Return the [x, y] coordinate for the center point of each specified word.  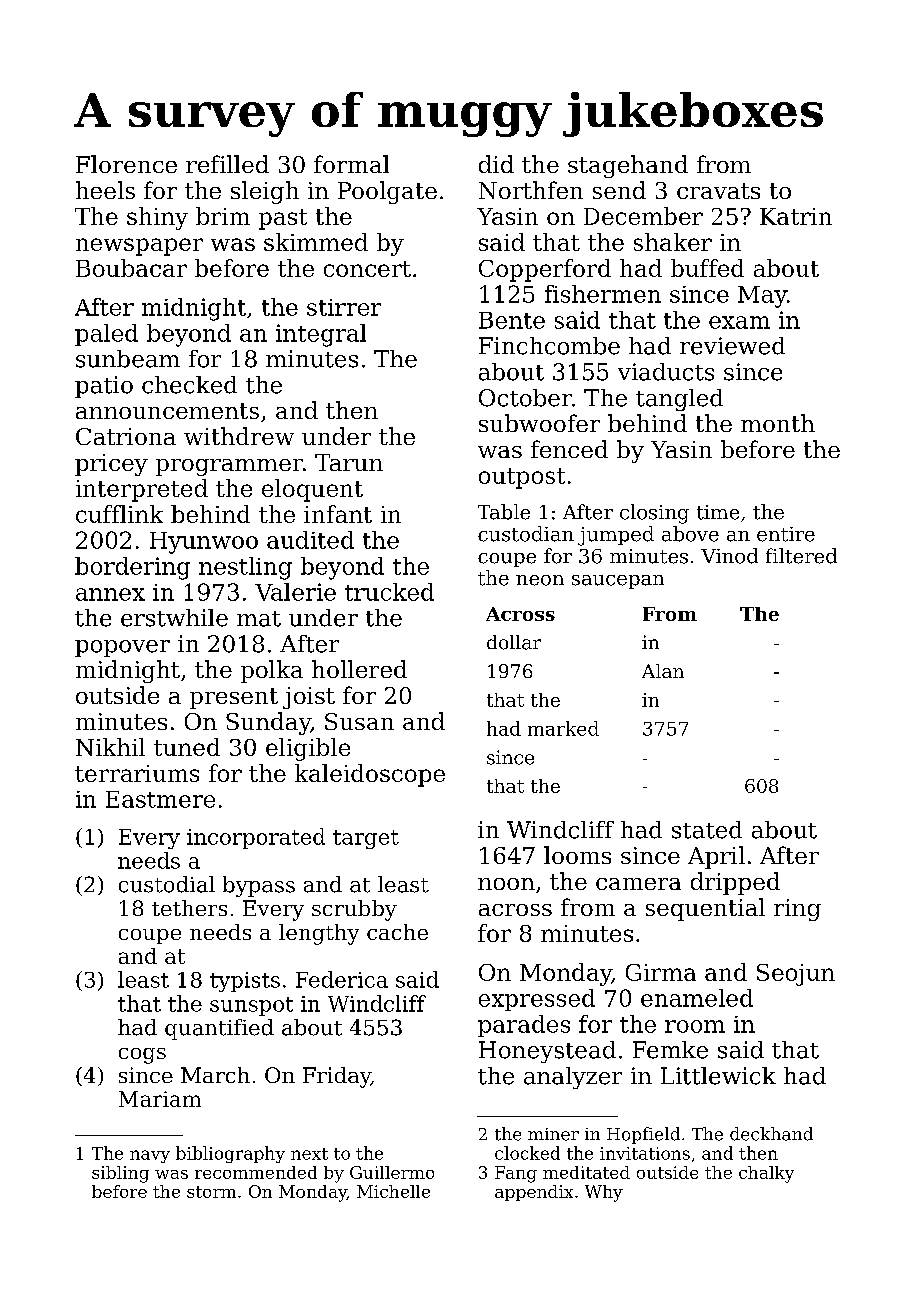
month [778, 423]
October [525, 398]
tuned [187, 747]
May [762, 297]
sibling [120, 1174]
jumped [616, 536]
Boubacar [131, 268]
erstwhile [174, 618]
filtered [801, 556]
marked [563, 728]
